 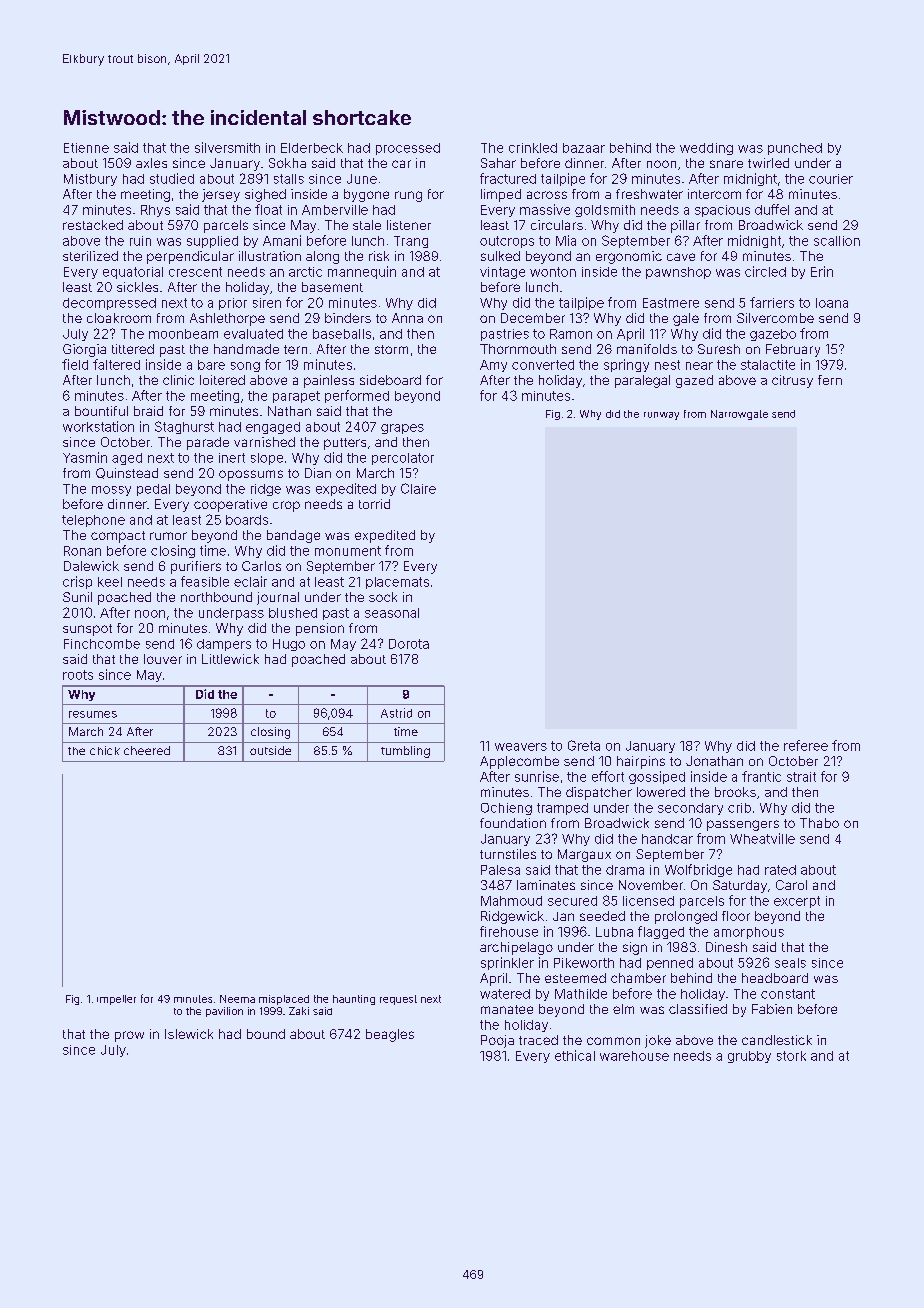 What do you see at coordinates (374, 504) in the screenshot?
I see `torrid` at bounding box center [374, 504].
